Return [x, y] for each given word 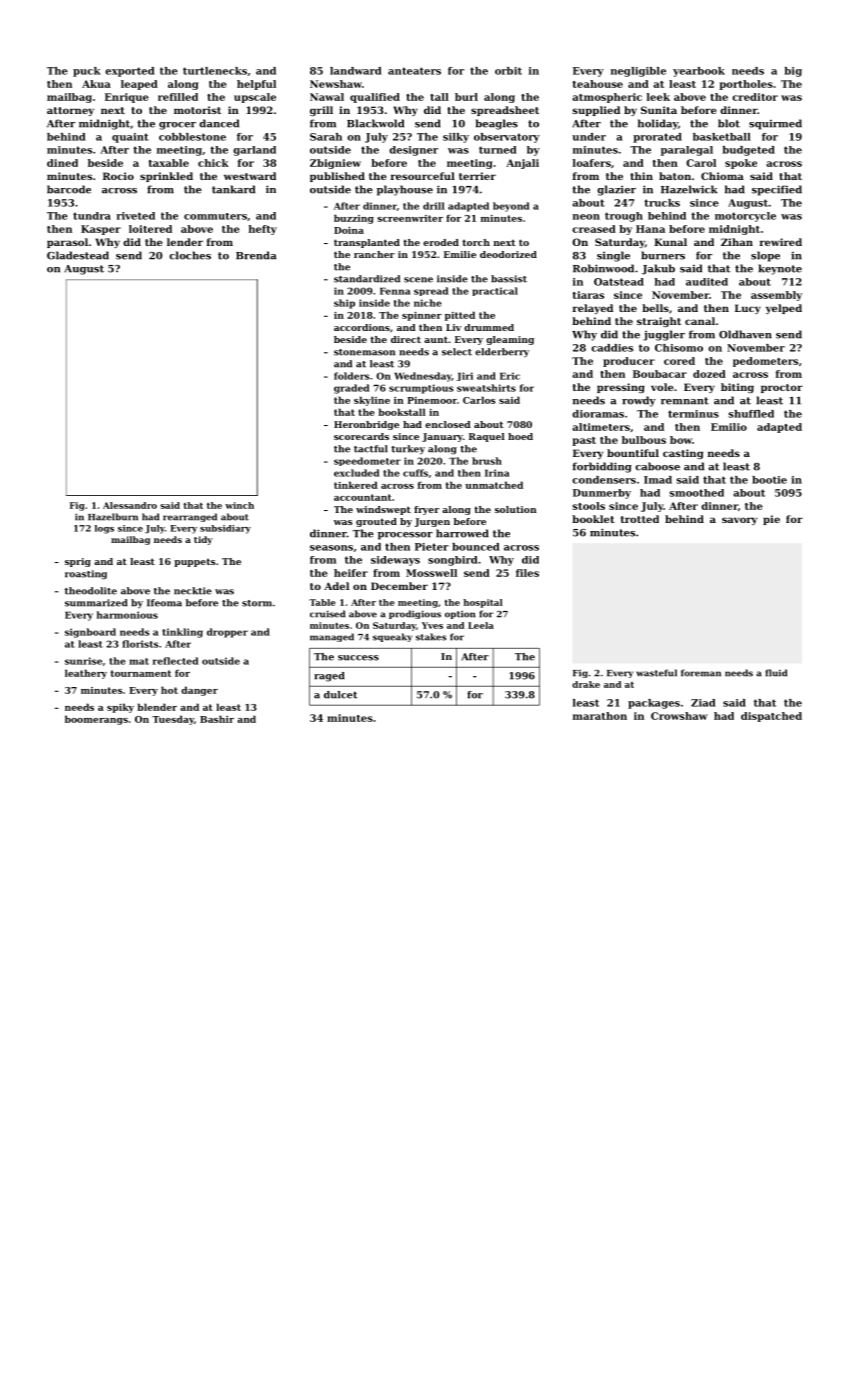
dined [62, 163]
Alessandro [130, 505]
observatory [507, 138]
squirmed [775, 124]
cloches [190, 255]
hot [169, 690]
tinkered [356, 485]
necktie [193, 591]
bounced [476, 547]
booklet [593, 519]
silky [456, 138]
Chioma [722, 176]
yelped [784, 309]
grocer [177, 126]
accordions [362, 327]
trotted [640, 519]
